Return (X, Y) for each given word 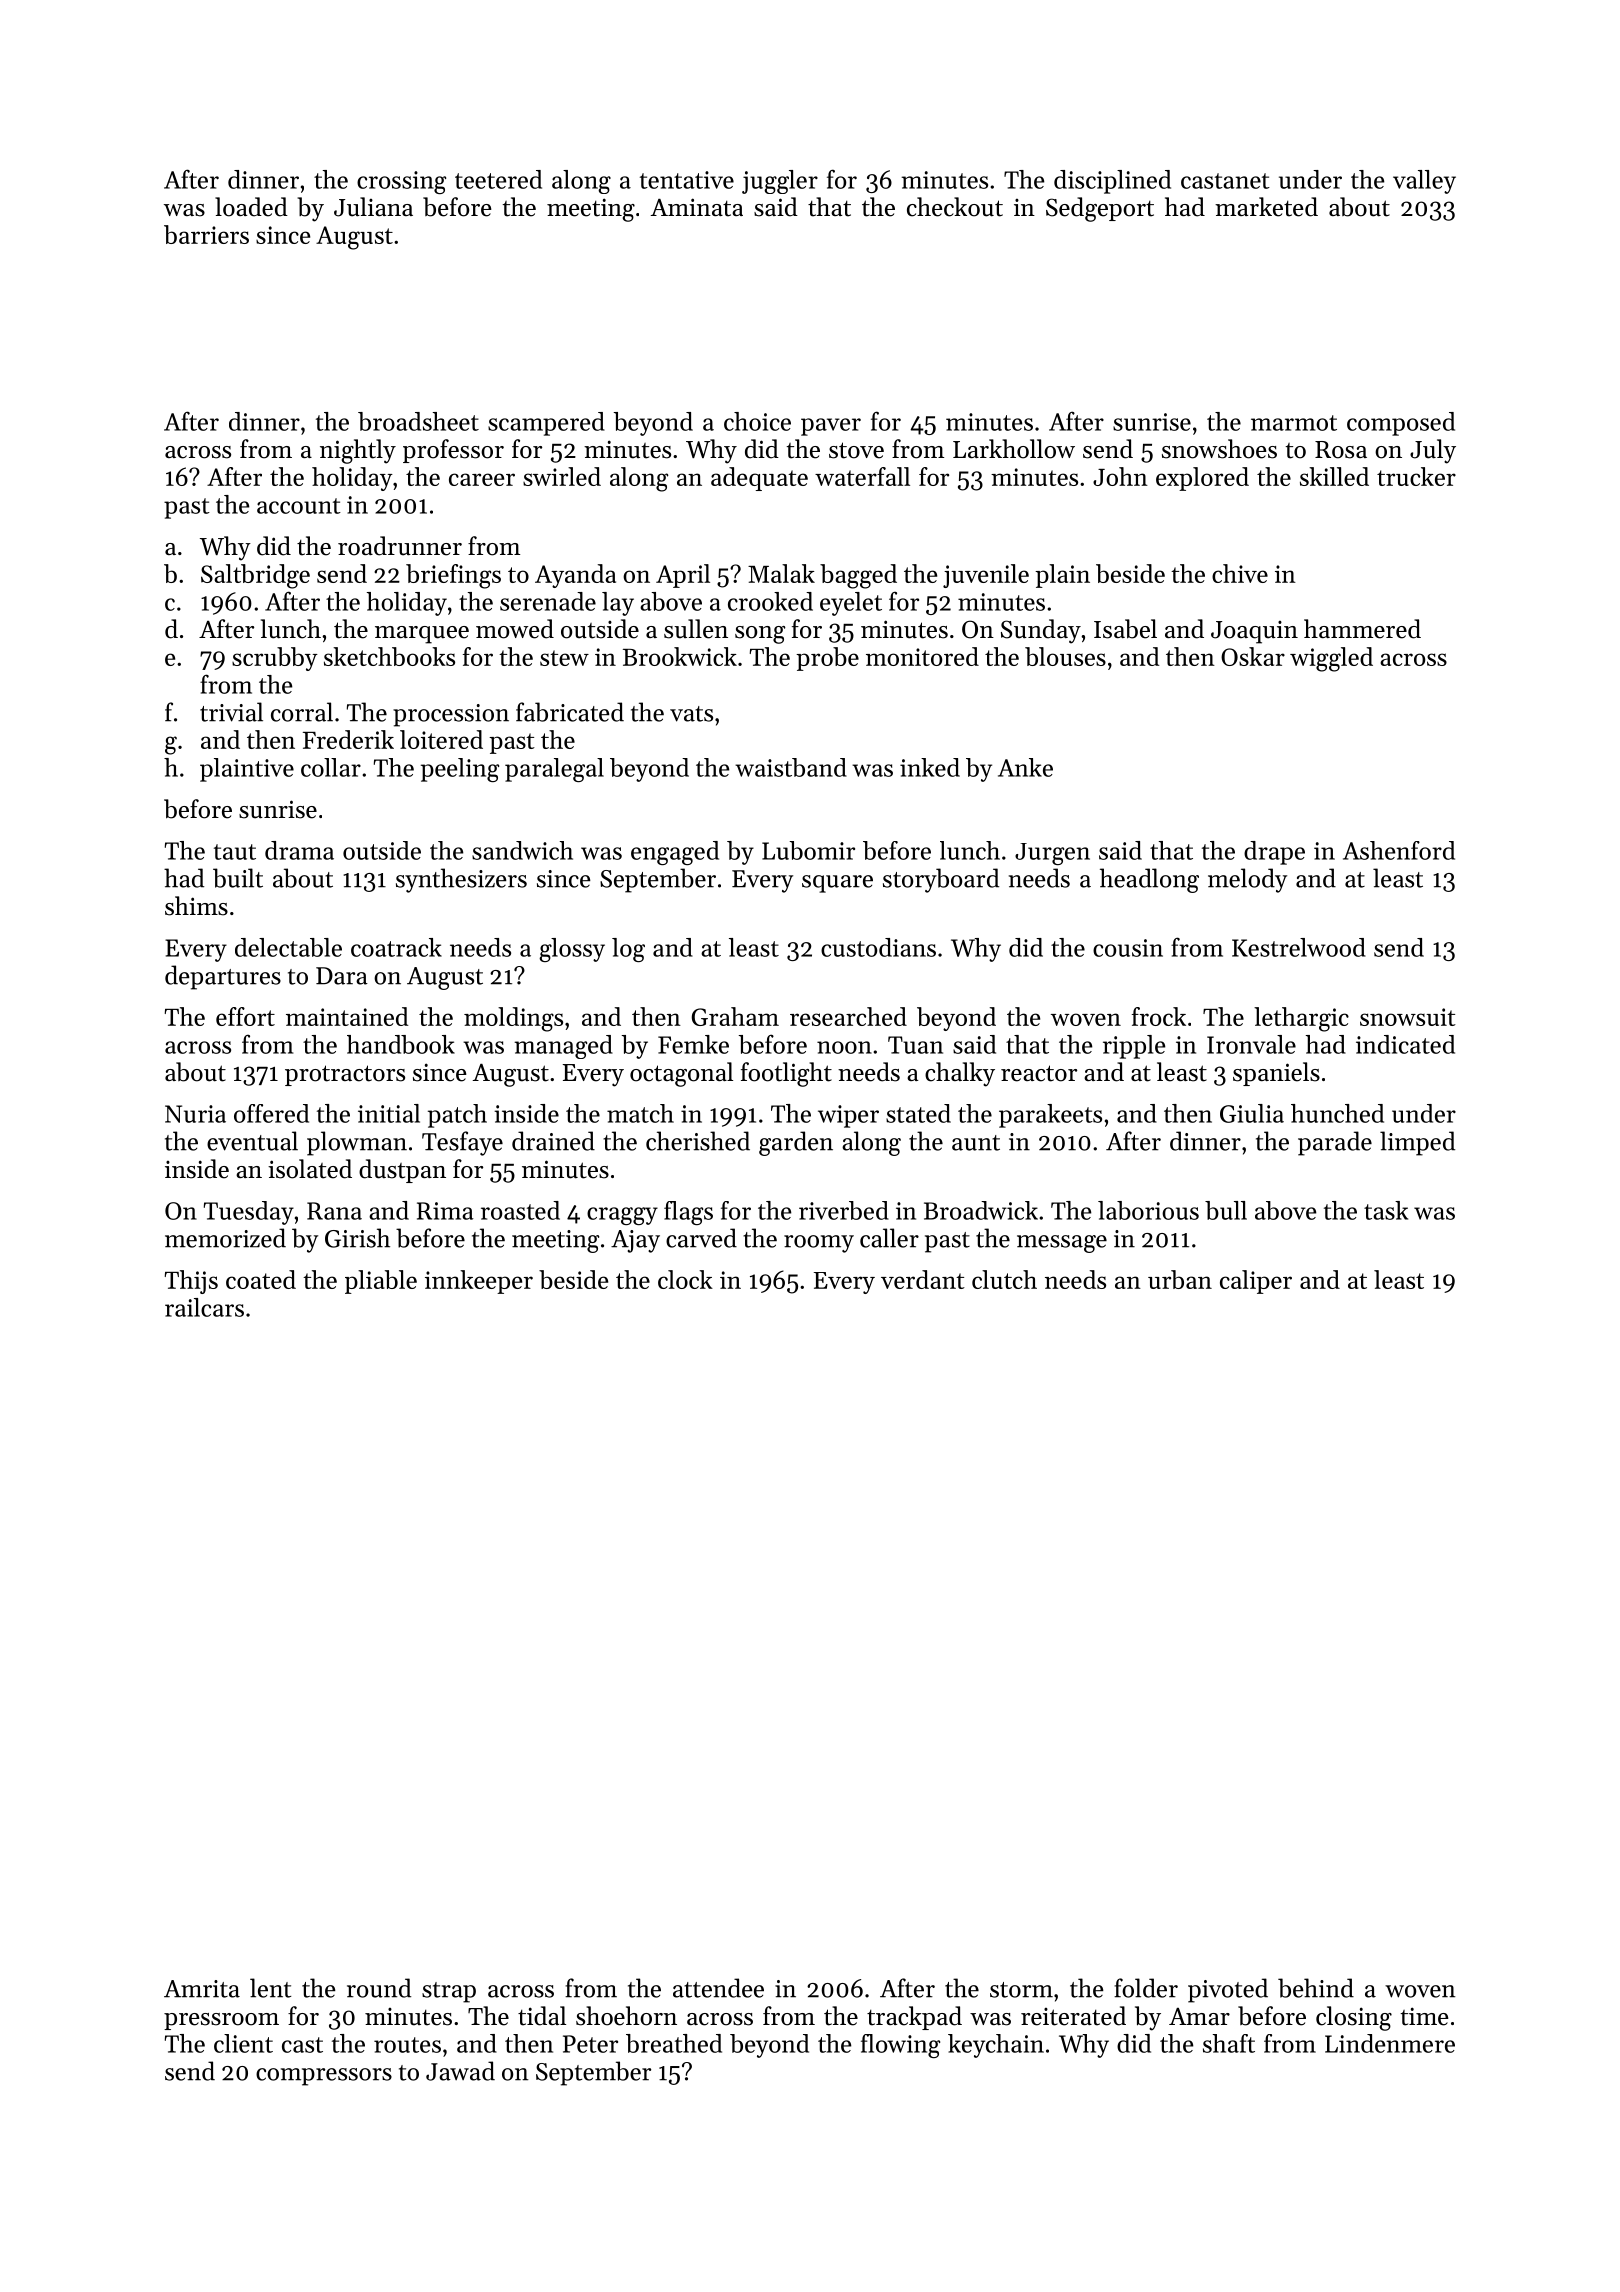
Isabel (1125, 629)
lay (618, 604)
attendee (718, 1988)
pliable (381, 1282)
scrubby (275, 659)
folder (1146, 1988)
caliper (1256, 1282)
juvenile (986, 576)
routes (407, 2045)
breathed (674, 2043)
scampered (546, 424)
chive (1240, 573)
